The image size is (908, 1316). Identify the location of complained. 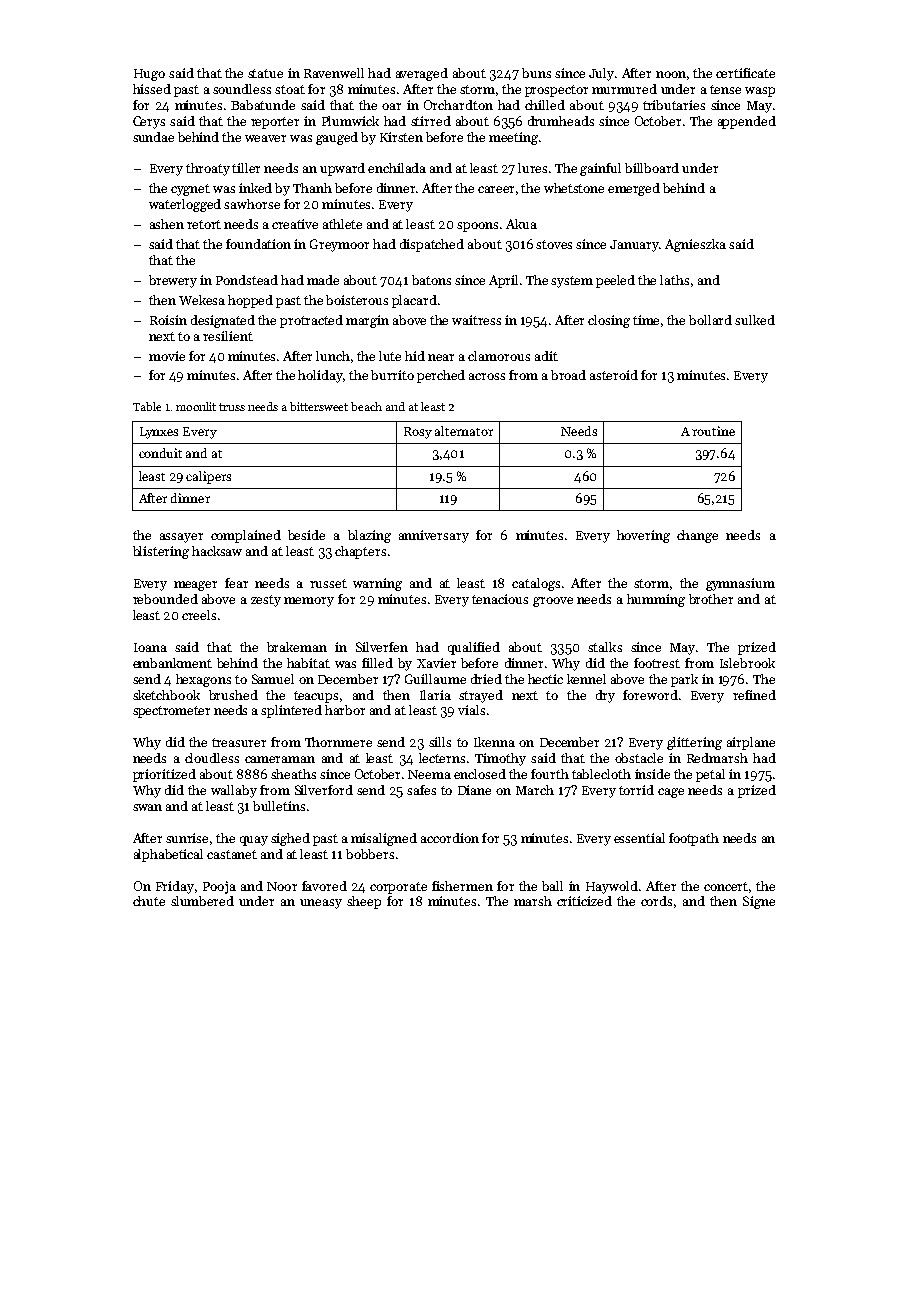
(246, 536).
